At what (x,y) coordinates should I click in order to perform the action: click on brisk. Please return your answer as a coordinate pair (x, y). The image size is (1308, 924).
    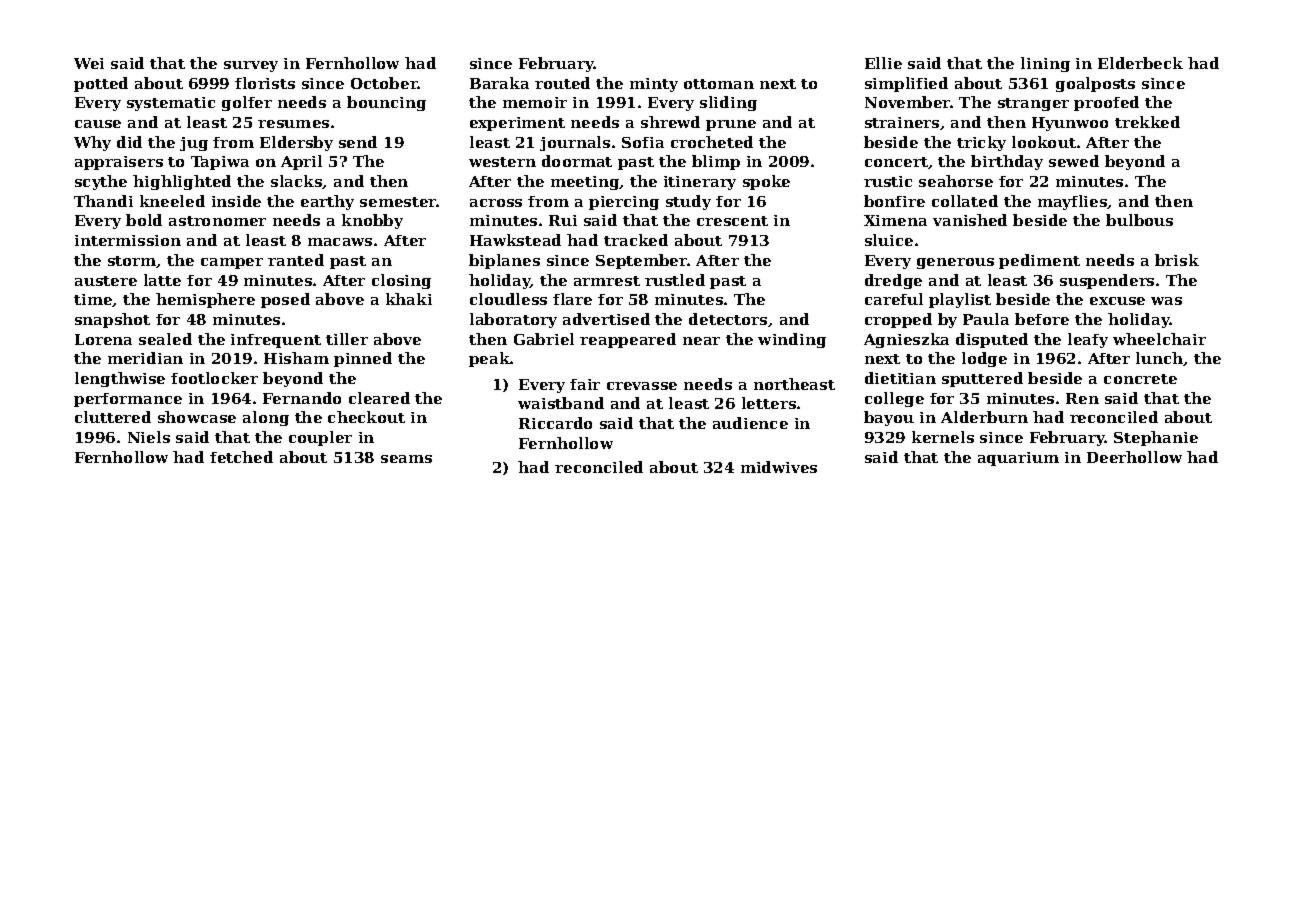
    Looking at the image, I should click on (1177, 260).
